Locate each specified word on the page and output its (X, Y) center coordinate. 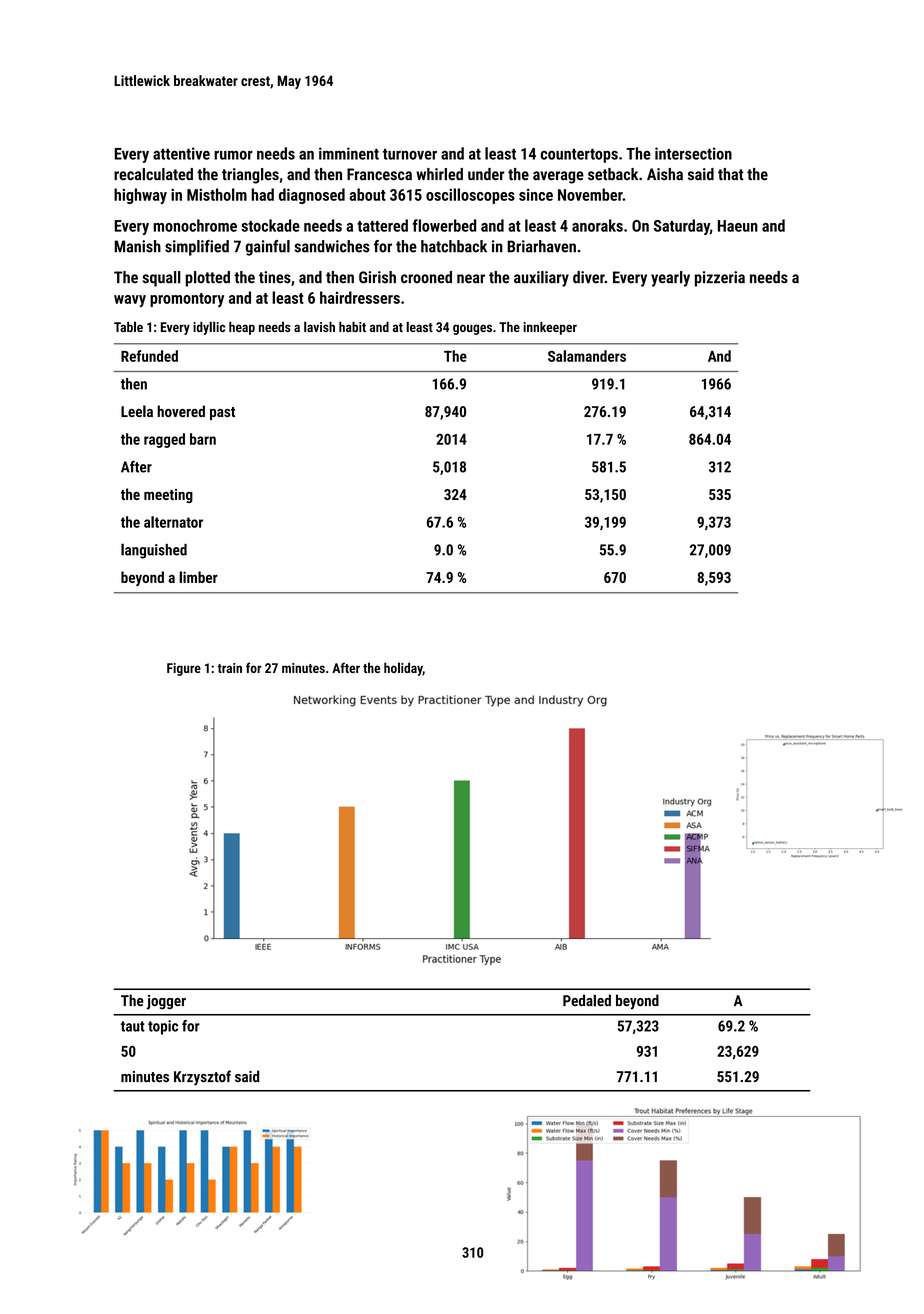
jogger (166, 1002)
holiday (403, 669)
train (230, 668)
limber (198, 577)
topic (163, 1027)
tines (275, 277)
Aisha (665, 174)
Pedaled (587, 1000)
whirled (439, 174)
